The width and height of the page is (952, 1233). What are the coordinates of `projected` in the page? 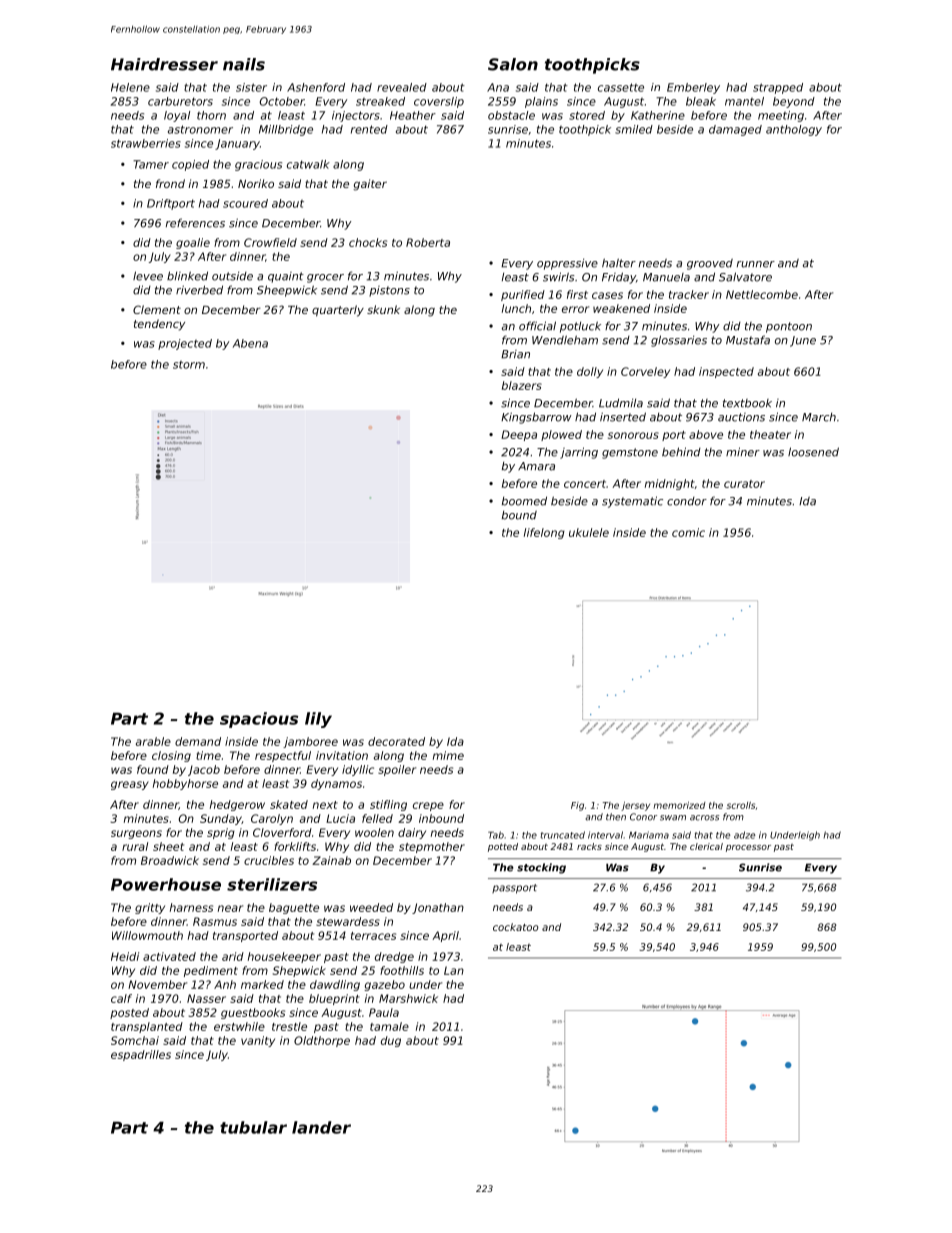 It's located at (185, 344).
